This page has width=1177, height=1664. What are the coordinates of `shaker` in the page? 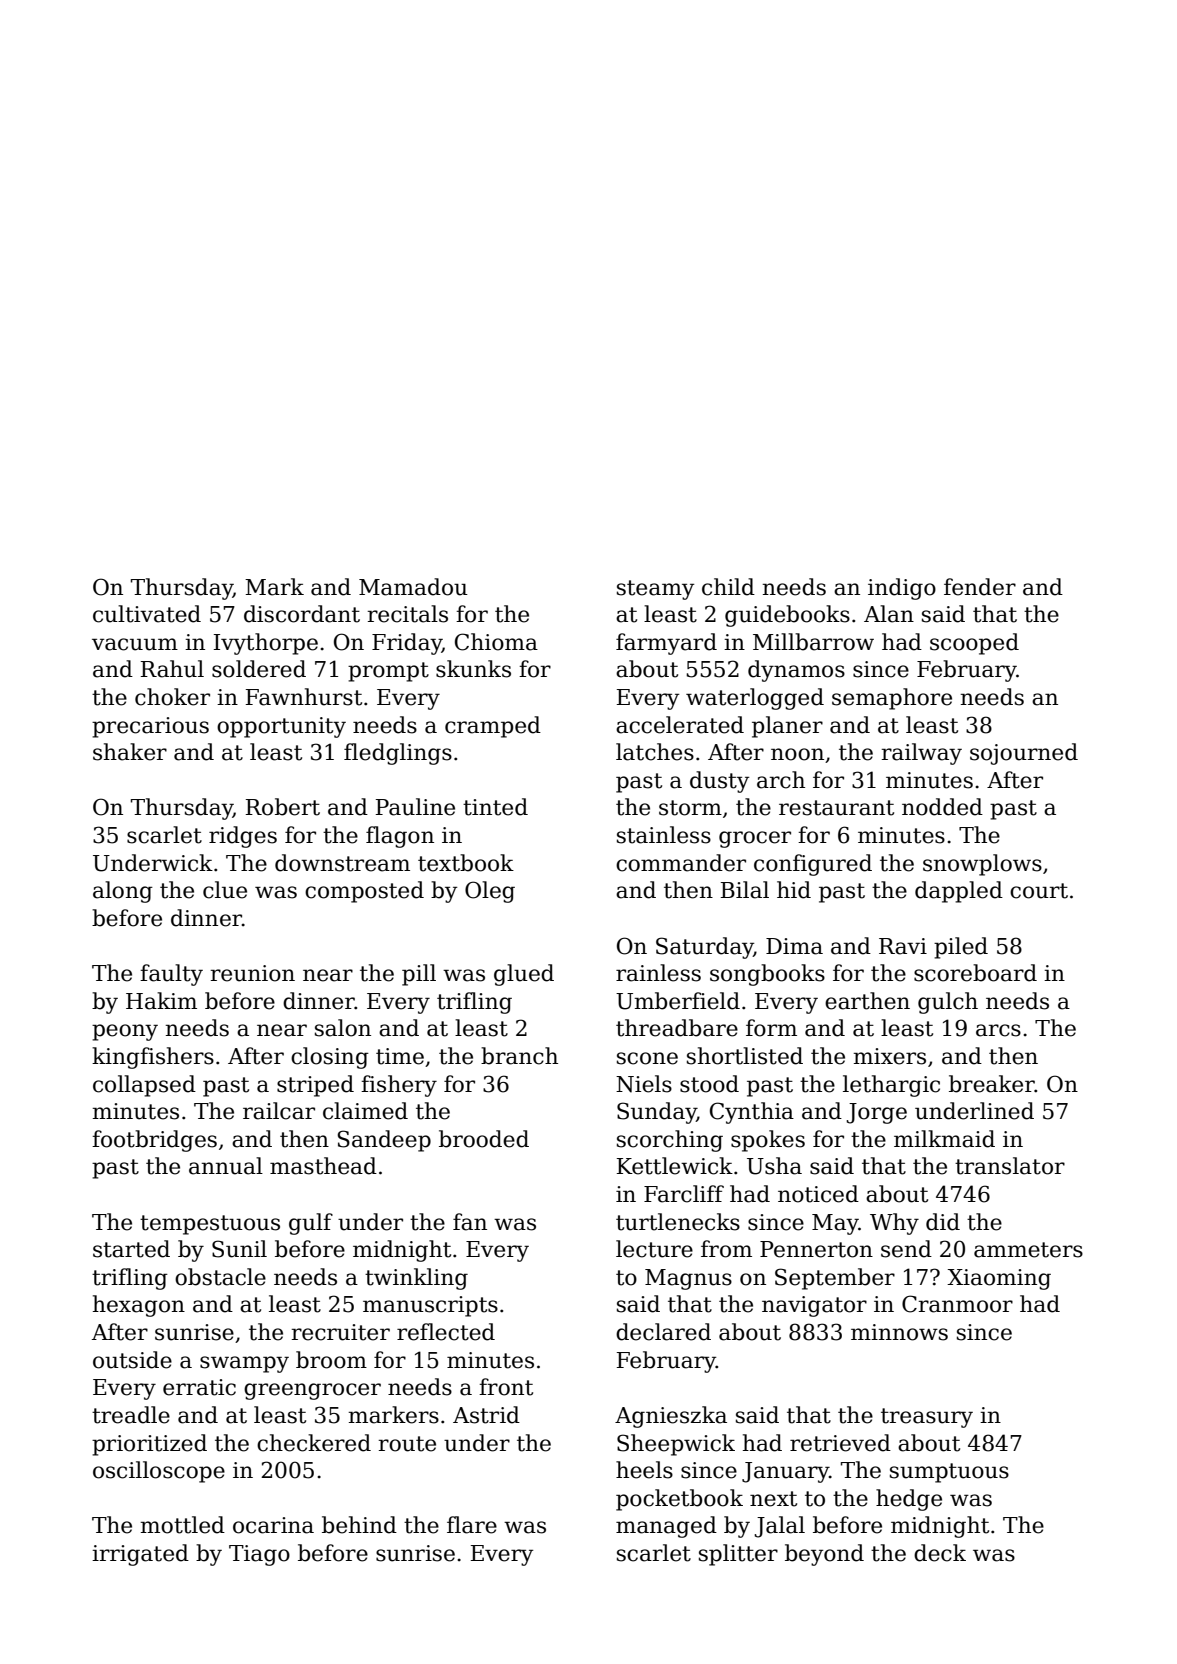 It's located at (130, 752).
